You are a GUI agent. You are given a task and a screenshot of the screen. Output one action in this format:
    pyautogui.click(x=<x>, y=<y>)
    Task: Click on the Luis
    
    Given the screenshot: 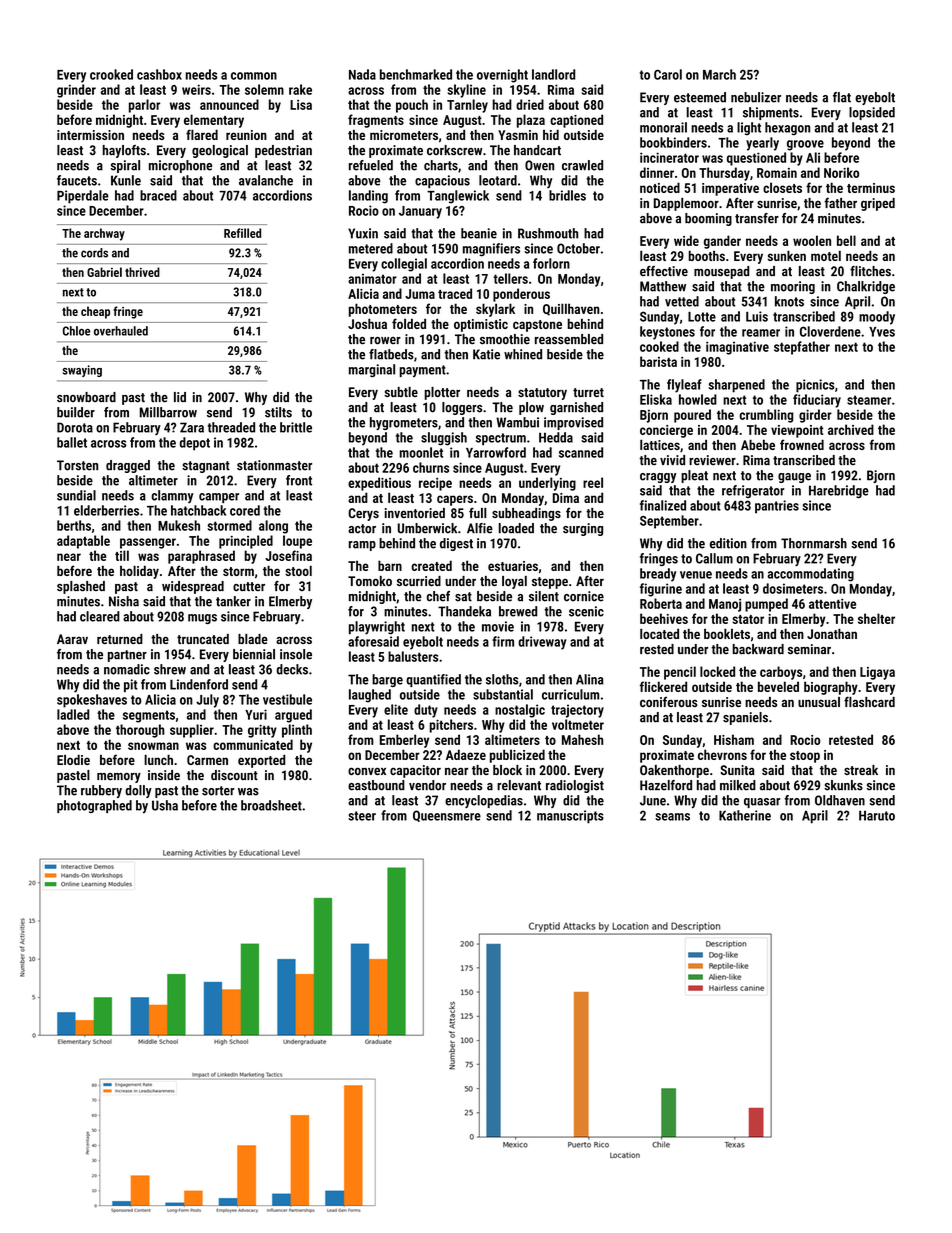 What is the action you would take?
    pyautogui.click(x=757, y=316)
